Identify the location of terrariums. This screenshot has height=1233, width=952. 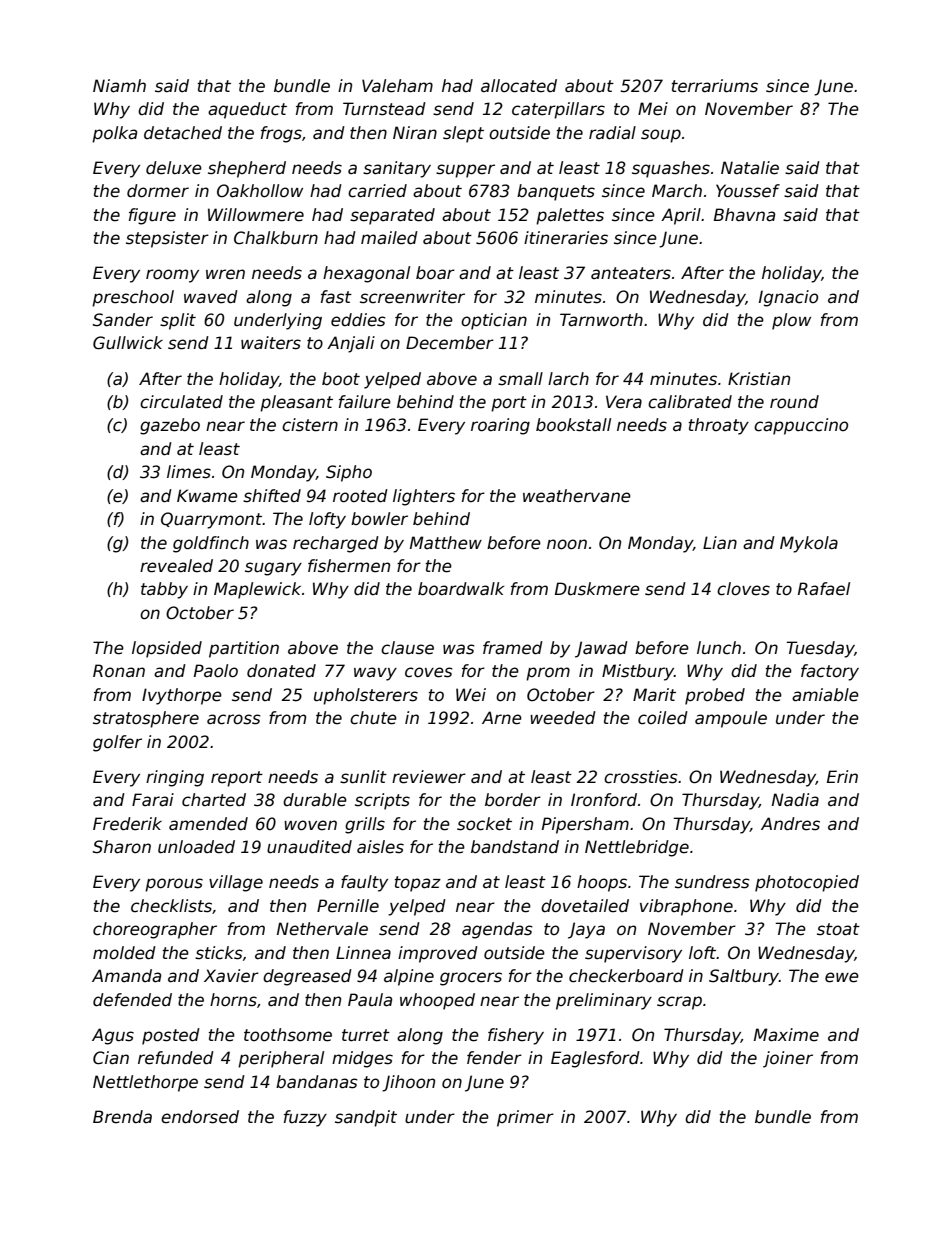
(715, 86).
